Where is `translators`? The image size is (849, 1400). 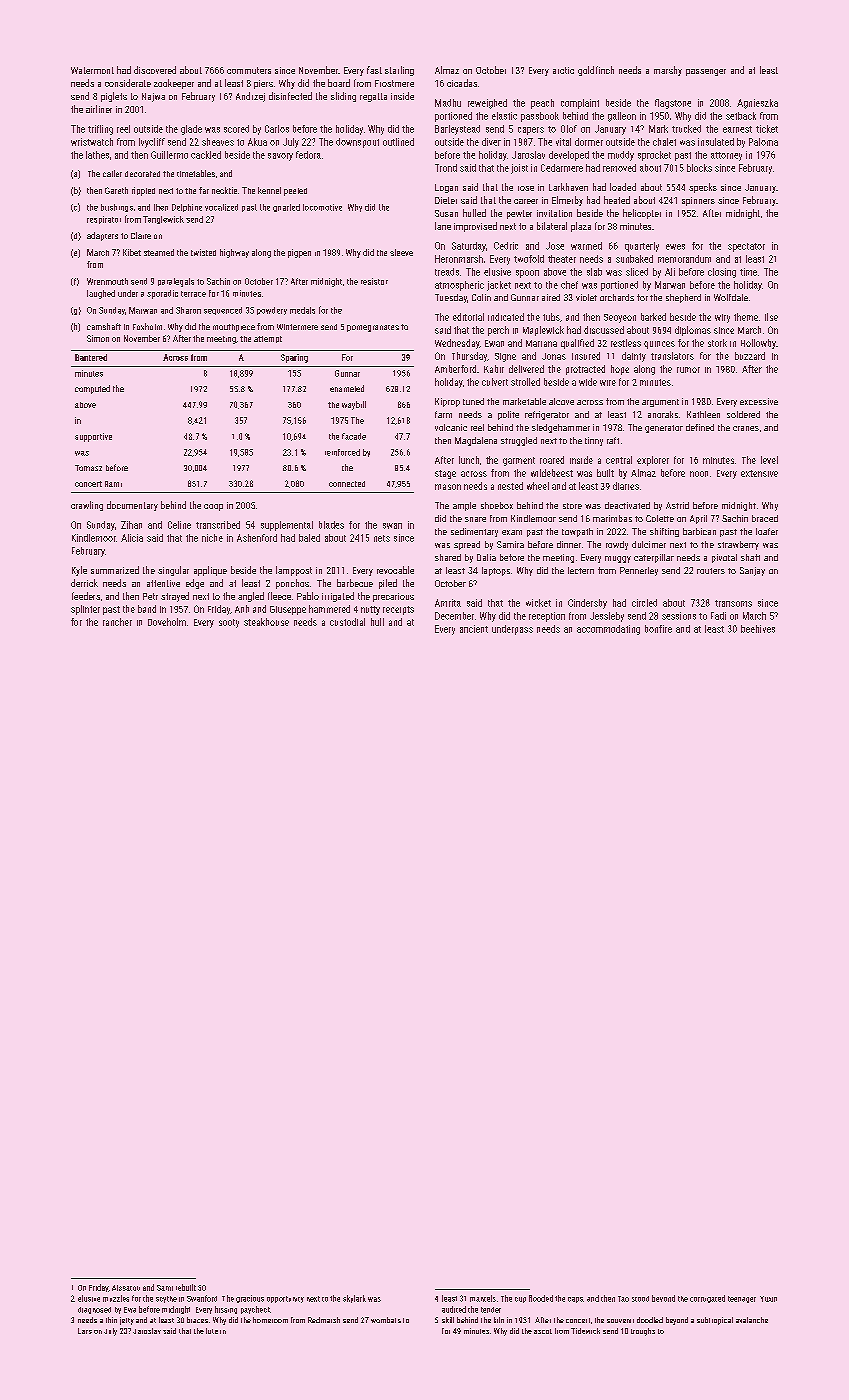 translators is located at coordinates (672, 356).
